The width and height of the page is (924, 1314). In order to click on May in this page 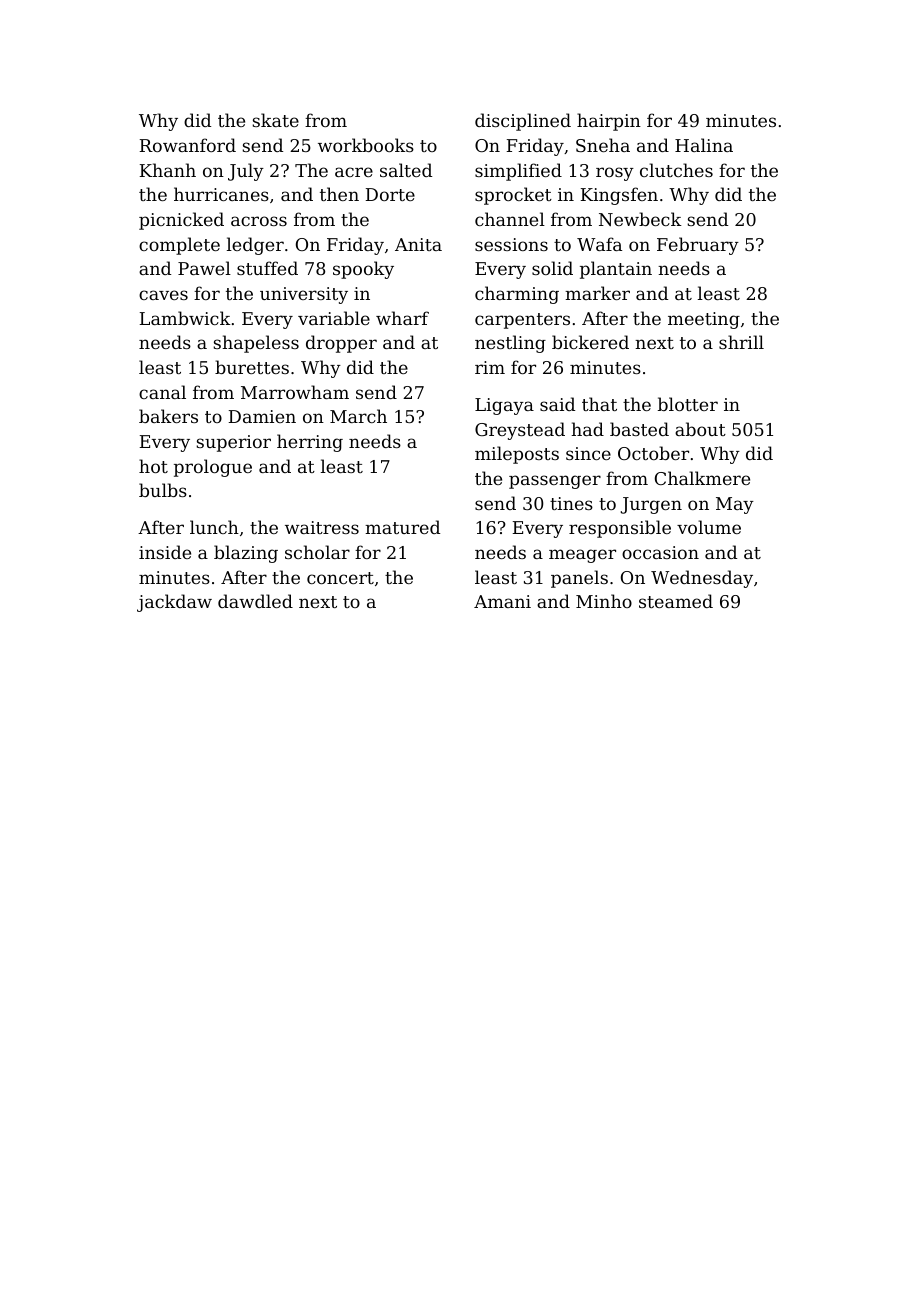, I will do `click(735, 505)`.
